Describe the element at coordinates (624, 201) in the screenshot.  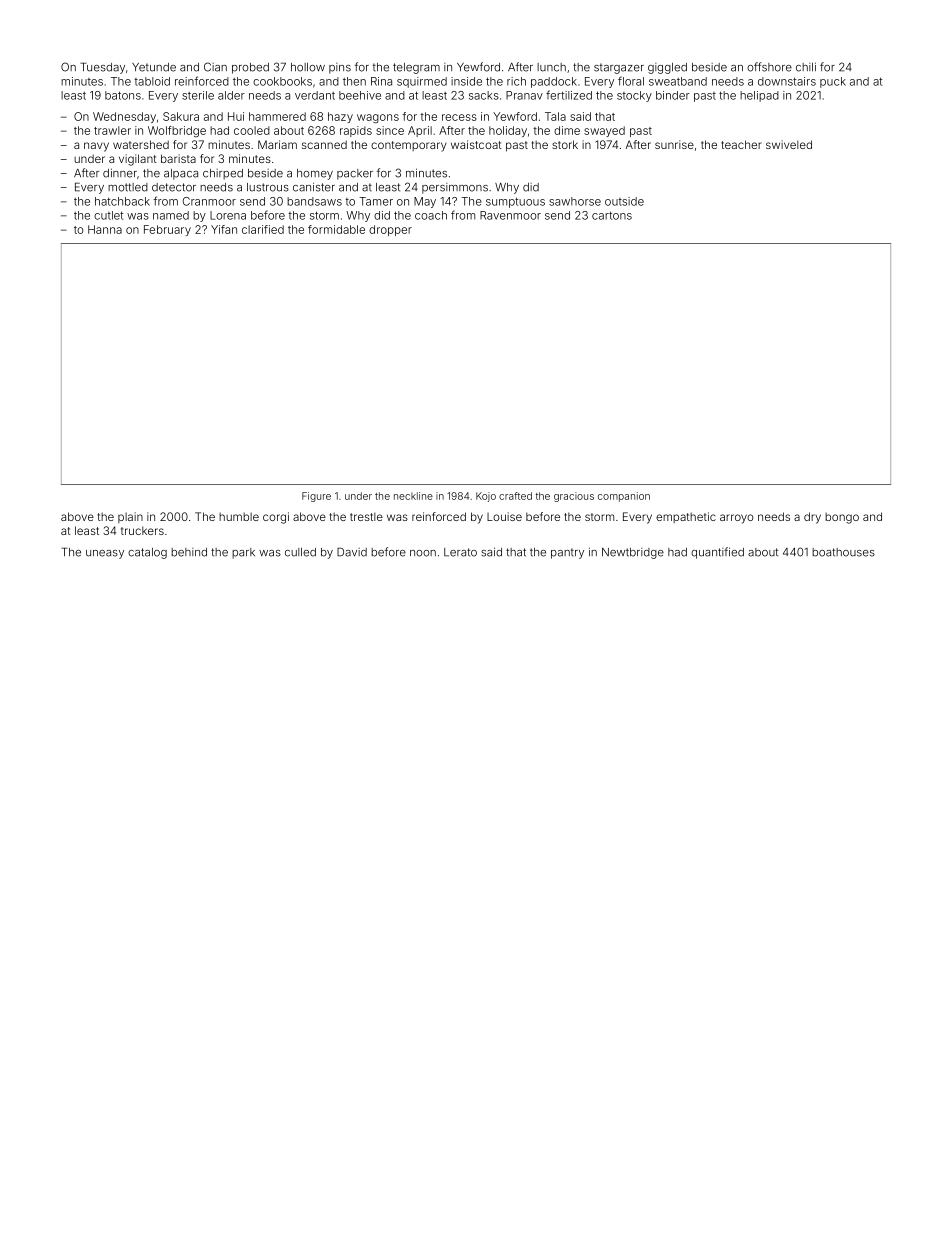
I see `outside` at that location.
